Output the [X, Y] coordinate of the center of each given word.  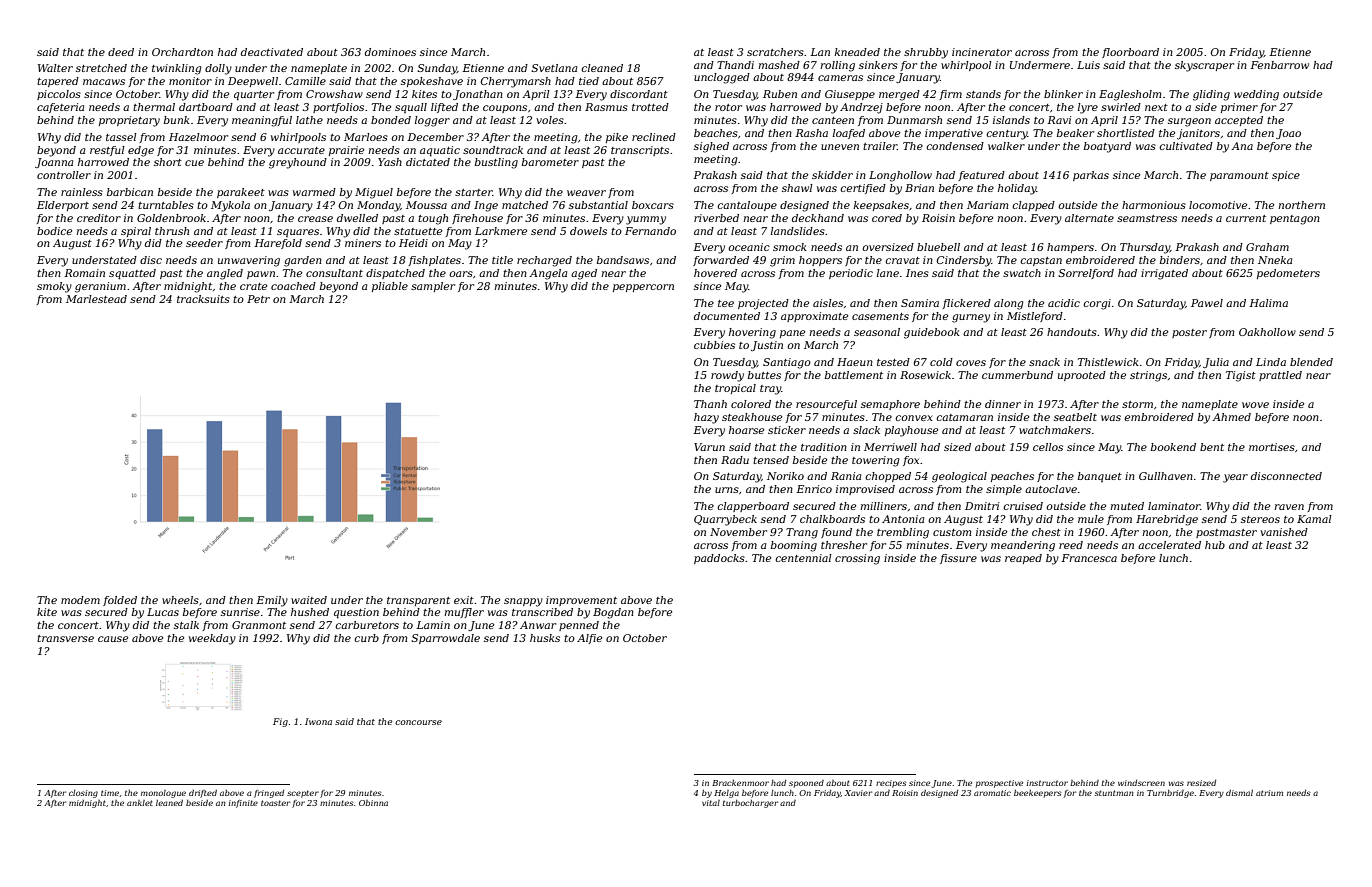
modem [80, 600]
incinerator [982, 52]
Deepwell [253, 82]
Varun [709, 447]
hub [1215, 545]
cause [113, 639]
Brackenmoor [740, 783]
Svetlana [554, 68]
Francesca [1089, 558]
